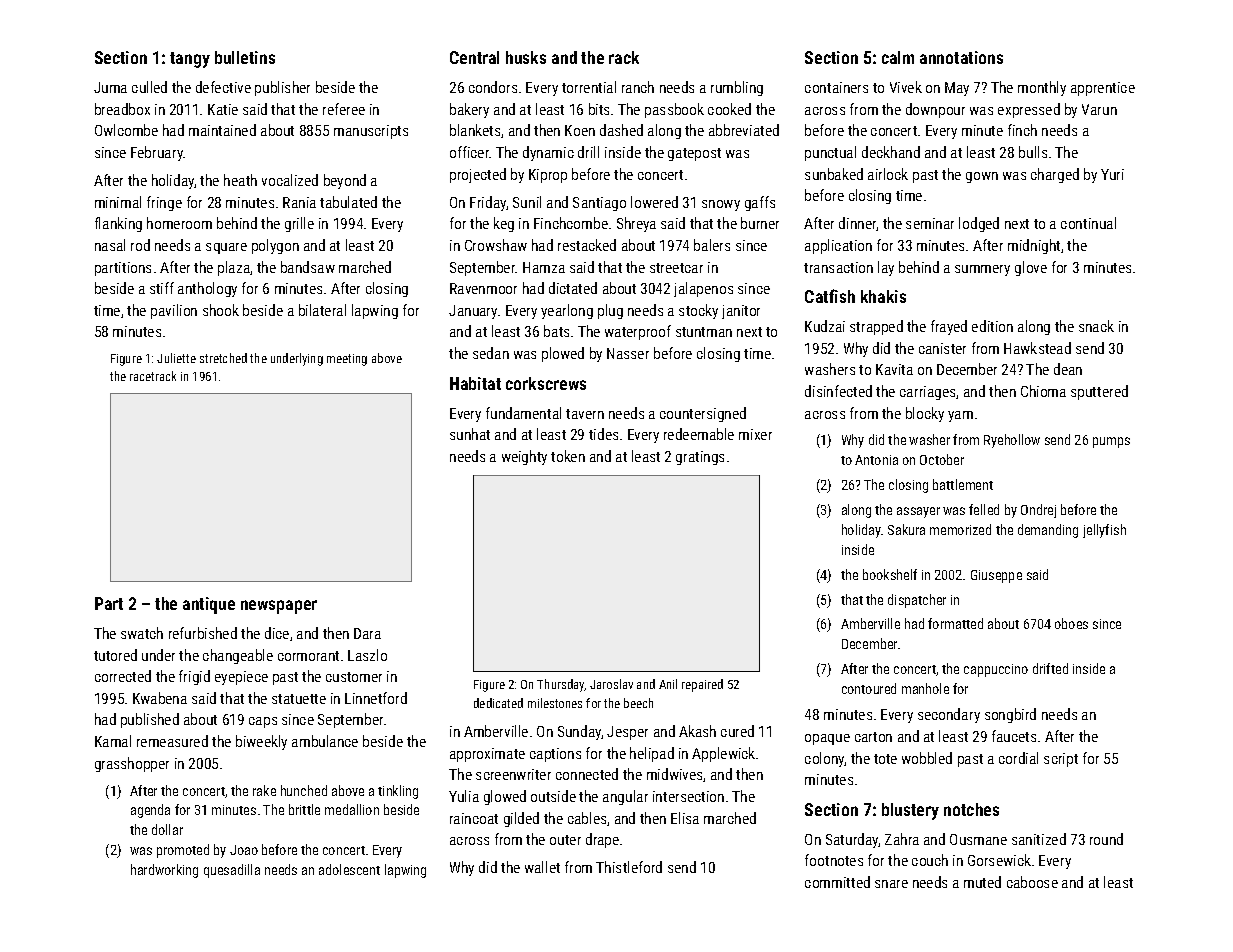 This document has height=952, width=1233. Describe the element at coordinates (1068, 369) in the document. I see `dean` at that location.
